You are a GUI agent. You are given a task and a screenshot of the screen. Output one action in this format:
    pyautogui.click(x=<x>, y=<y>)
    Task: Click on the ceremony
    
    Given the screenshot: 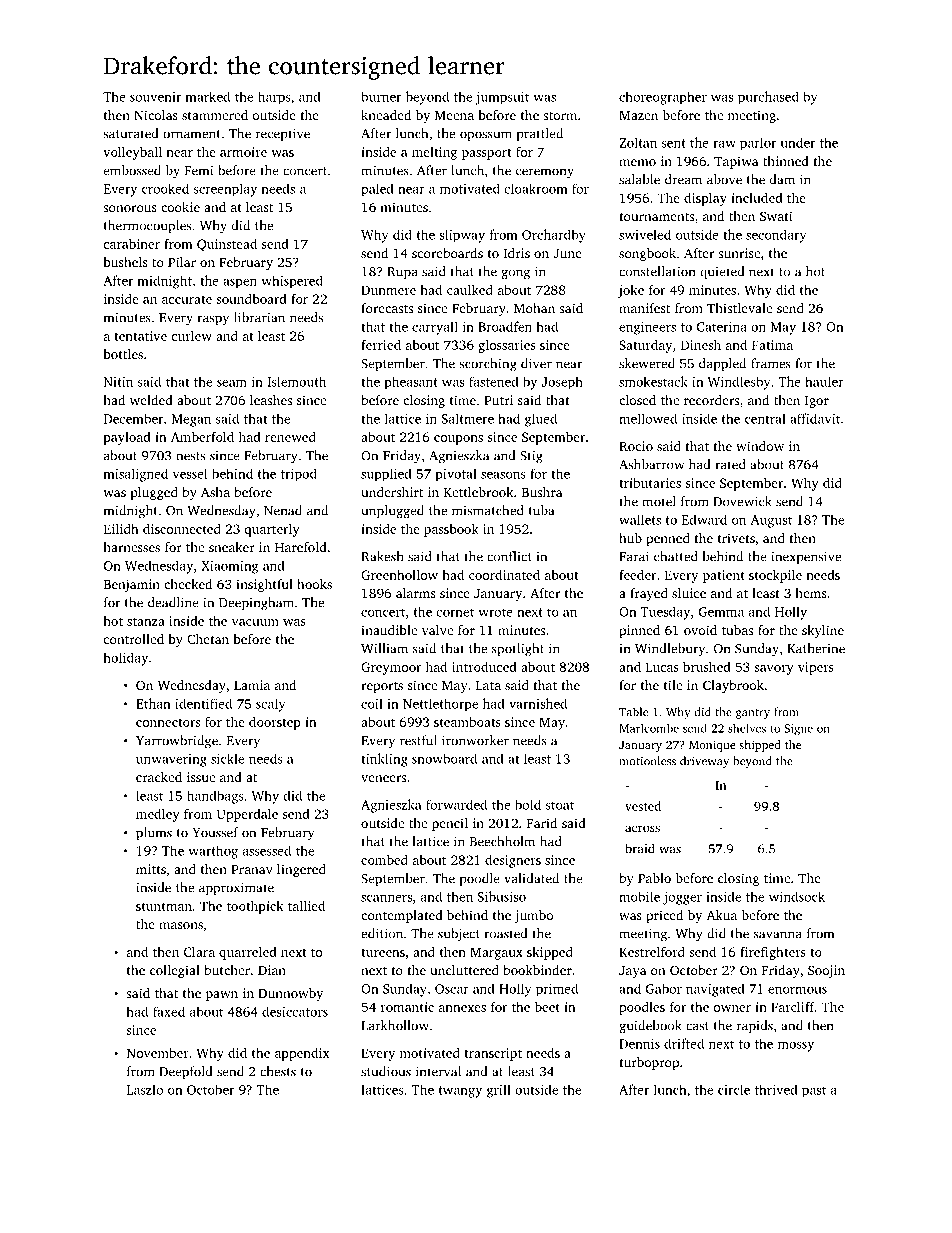 What is the action you would take?
    pyautogui.click(x=545, y=173)
